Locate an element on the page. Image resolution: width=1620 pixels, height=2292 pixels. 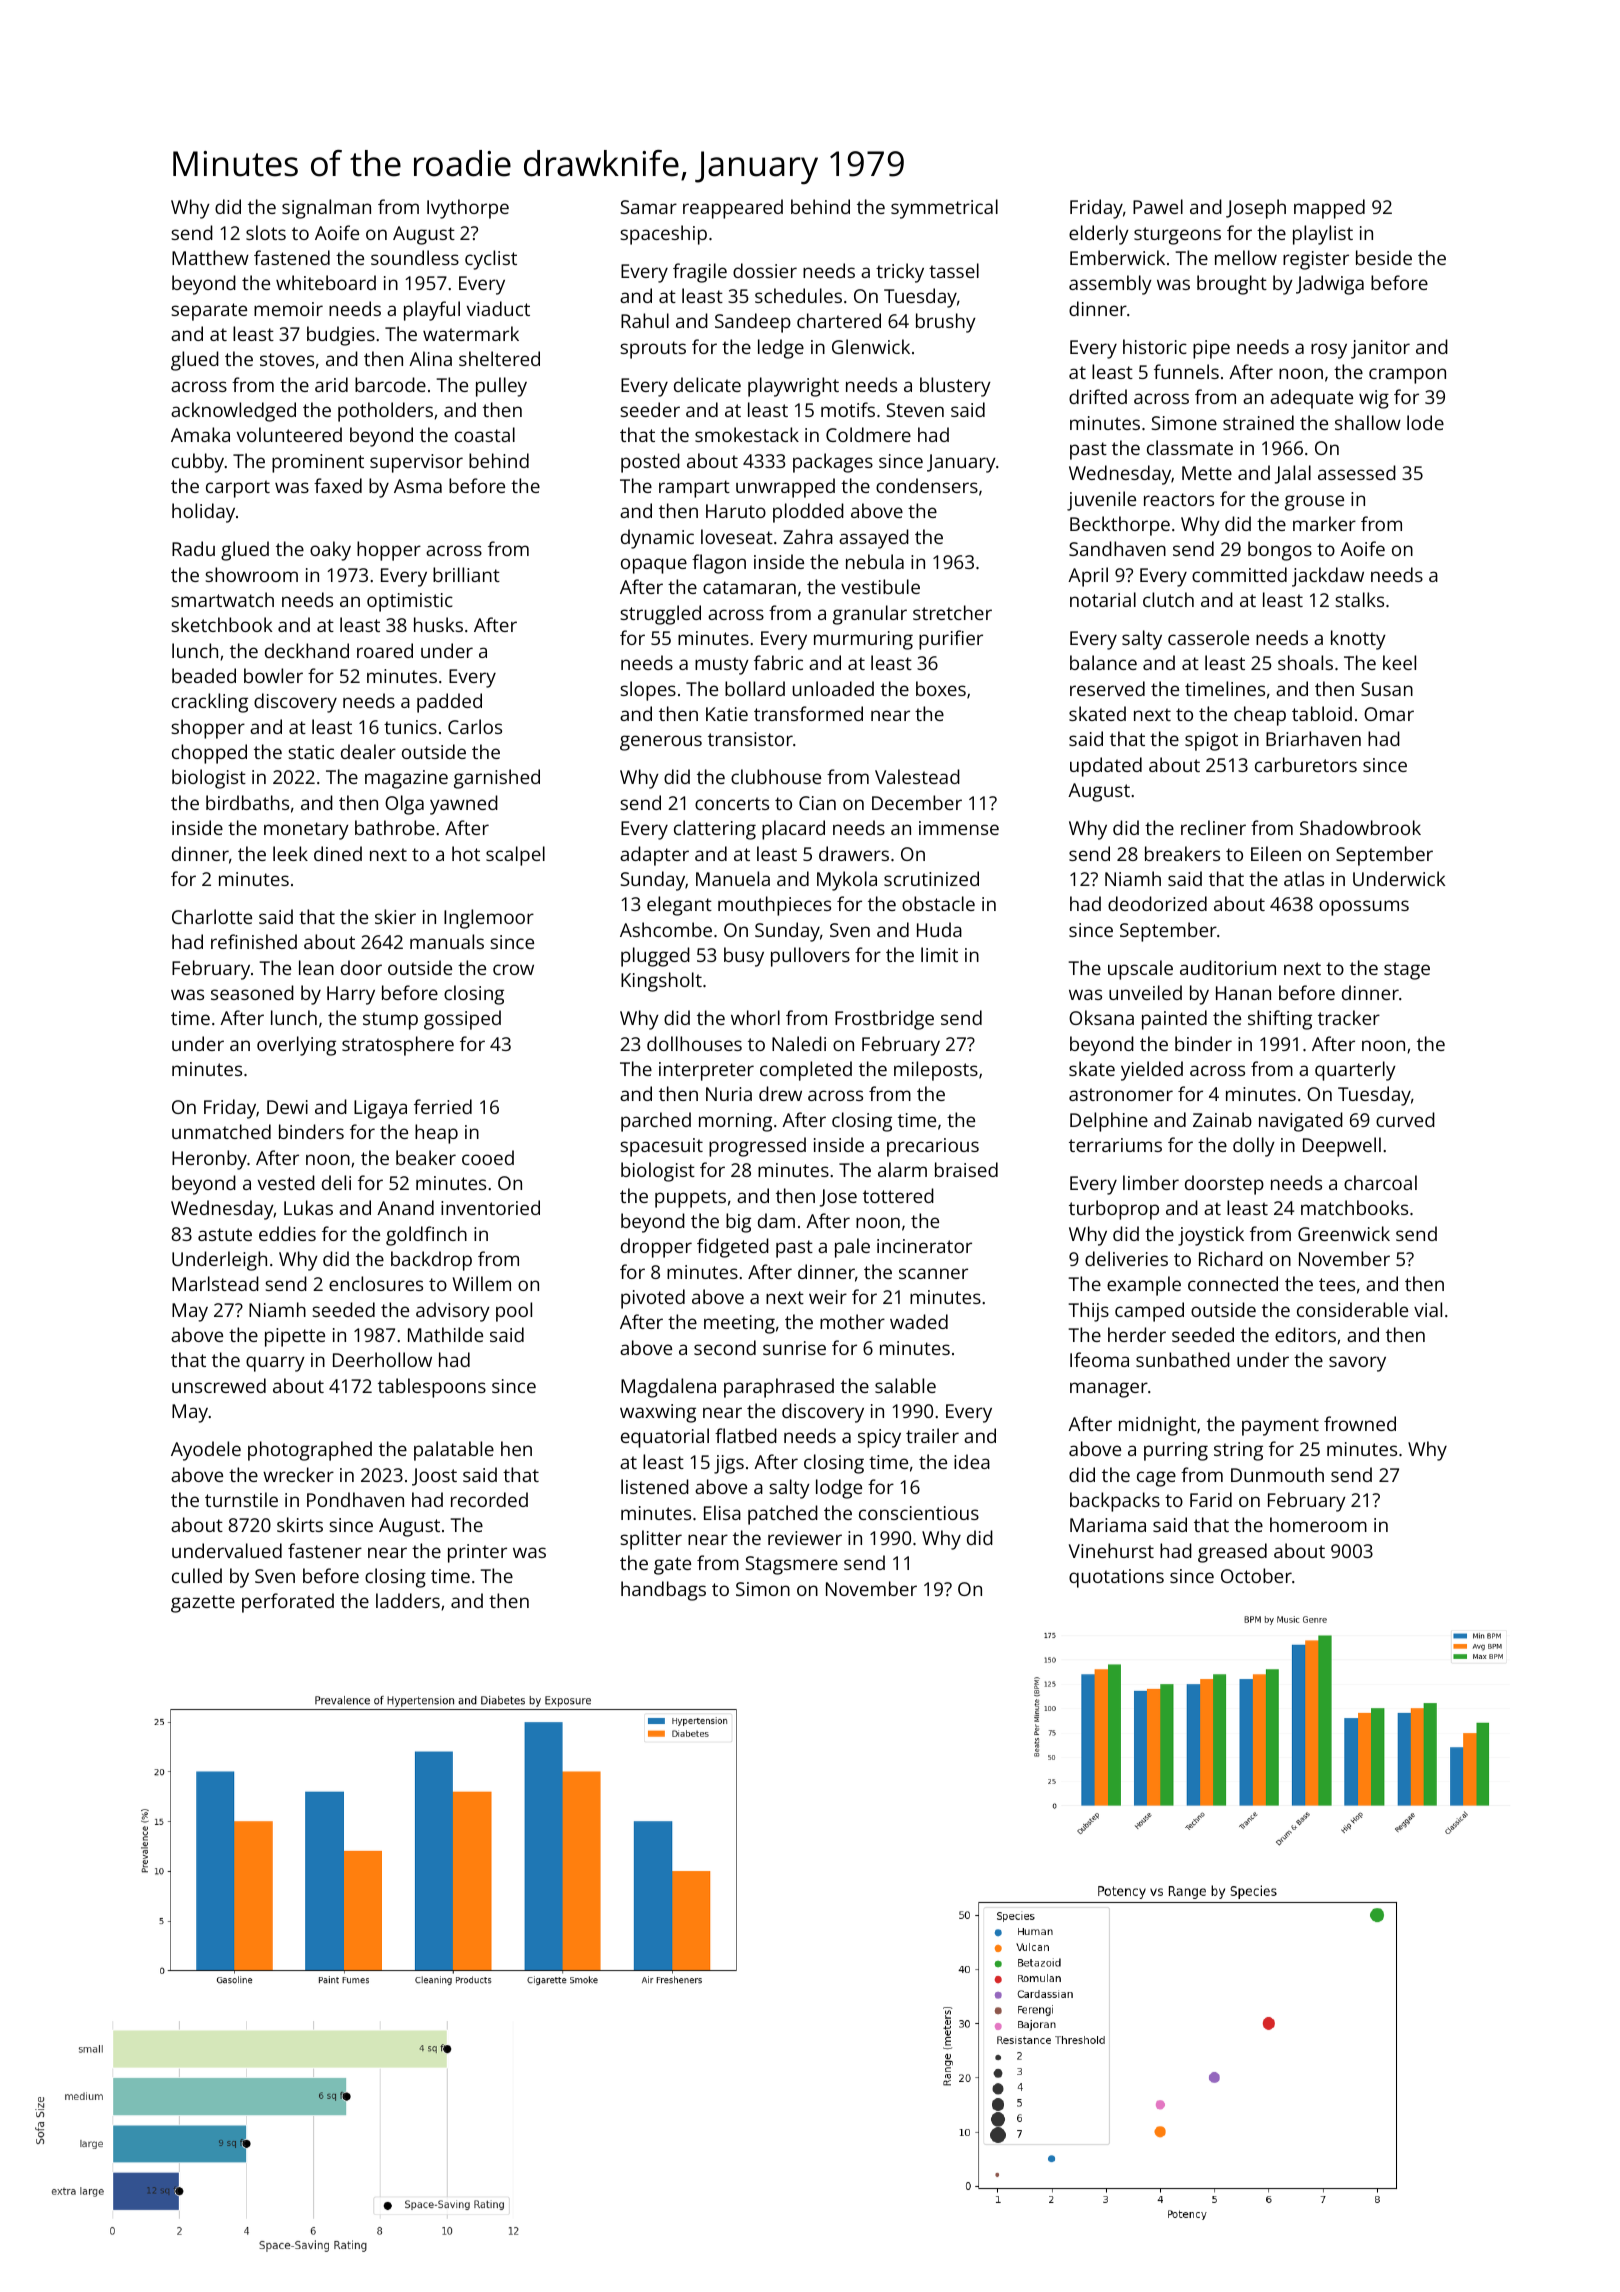
scanner is located at coordinates (933, 1273).
